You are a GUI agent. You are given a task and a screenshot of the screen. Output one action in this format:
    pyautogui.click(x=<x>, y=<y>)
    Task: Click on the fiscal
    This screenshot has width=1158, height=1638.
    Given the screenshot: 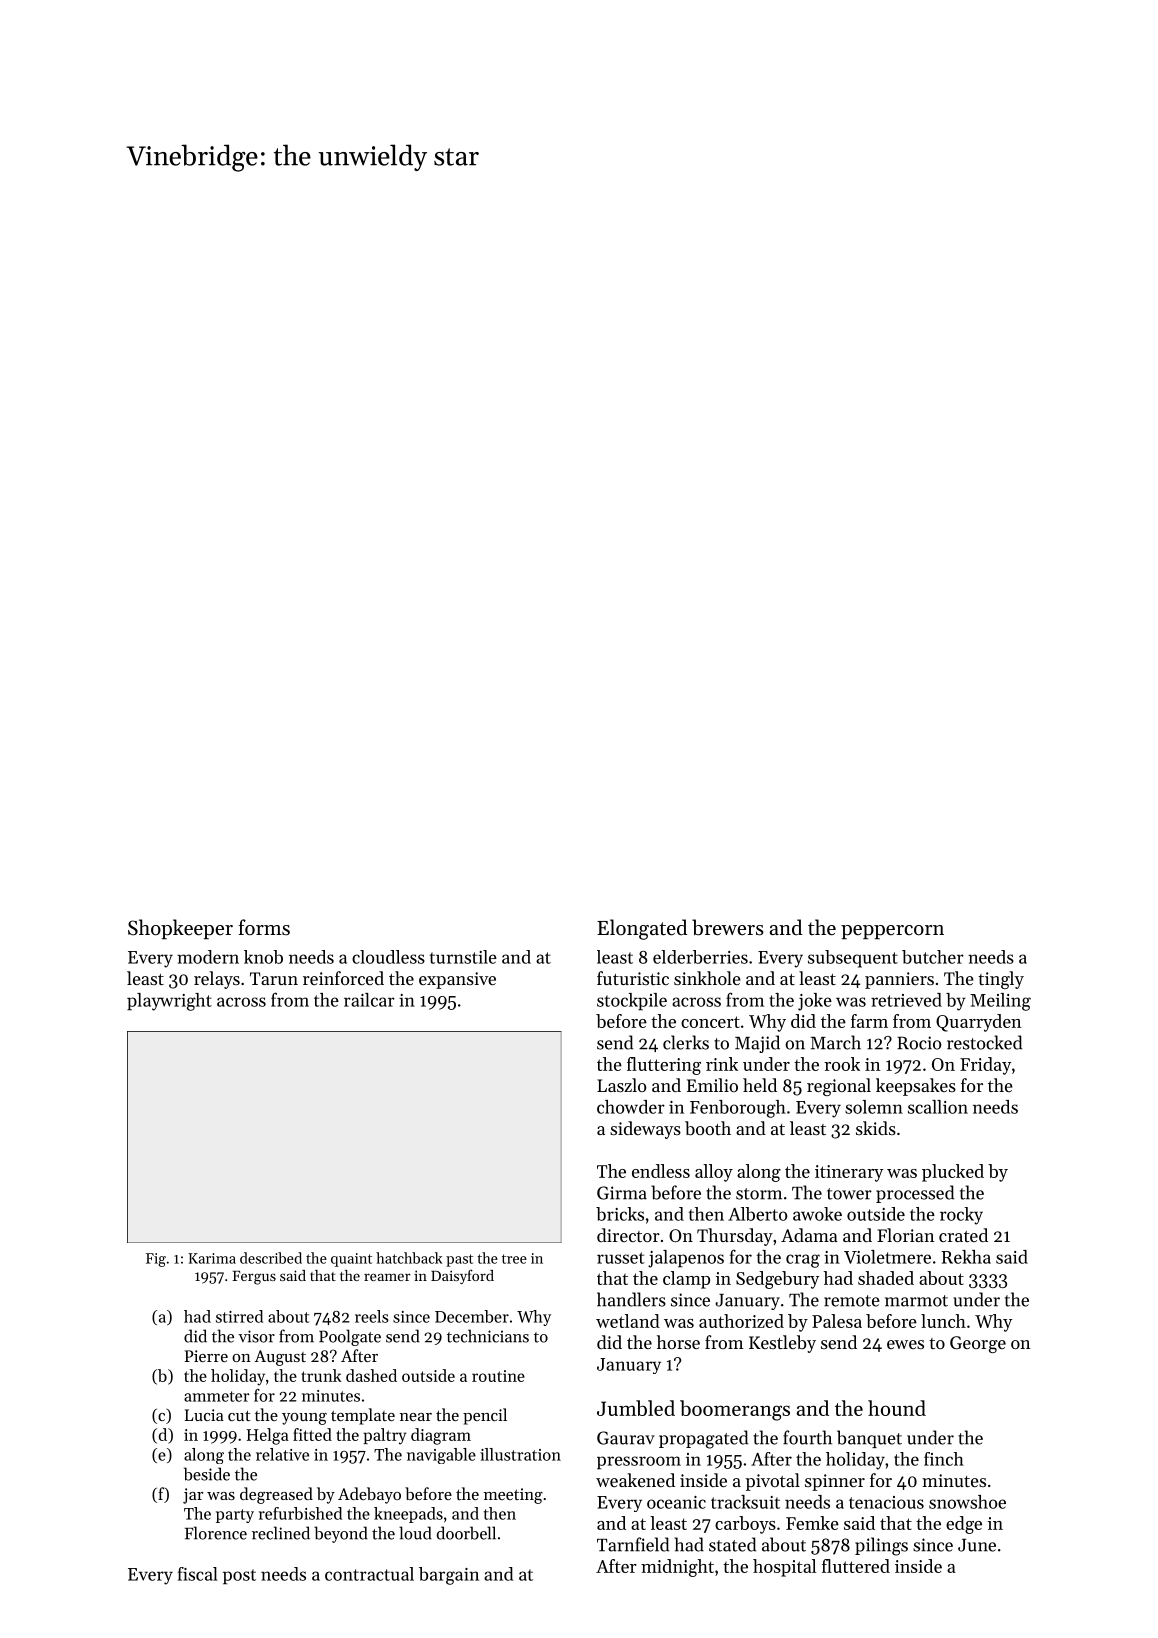 What is the action you would take?
    pyautogui.click(x=198, y=1574)
